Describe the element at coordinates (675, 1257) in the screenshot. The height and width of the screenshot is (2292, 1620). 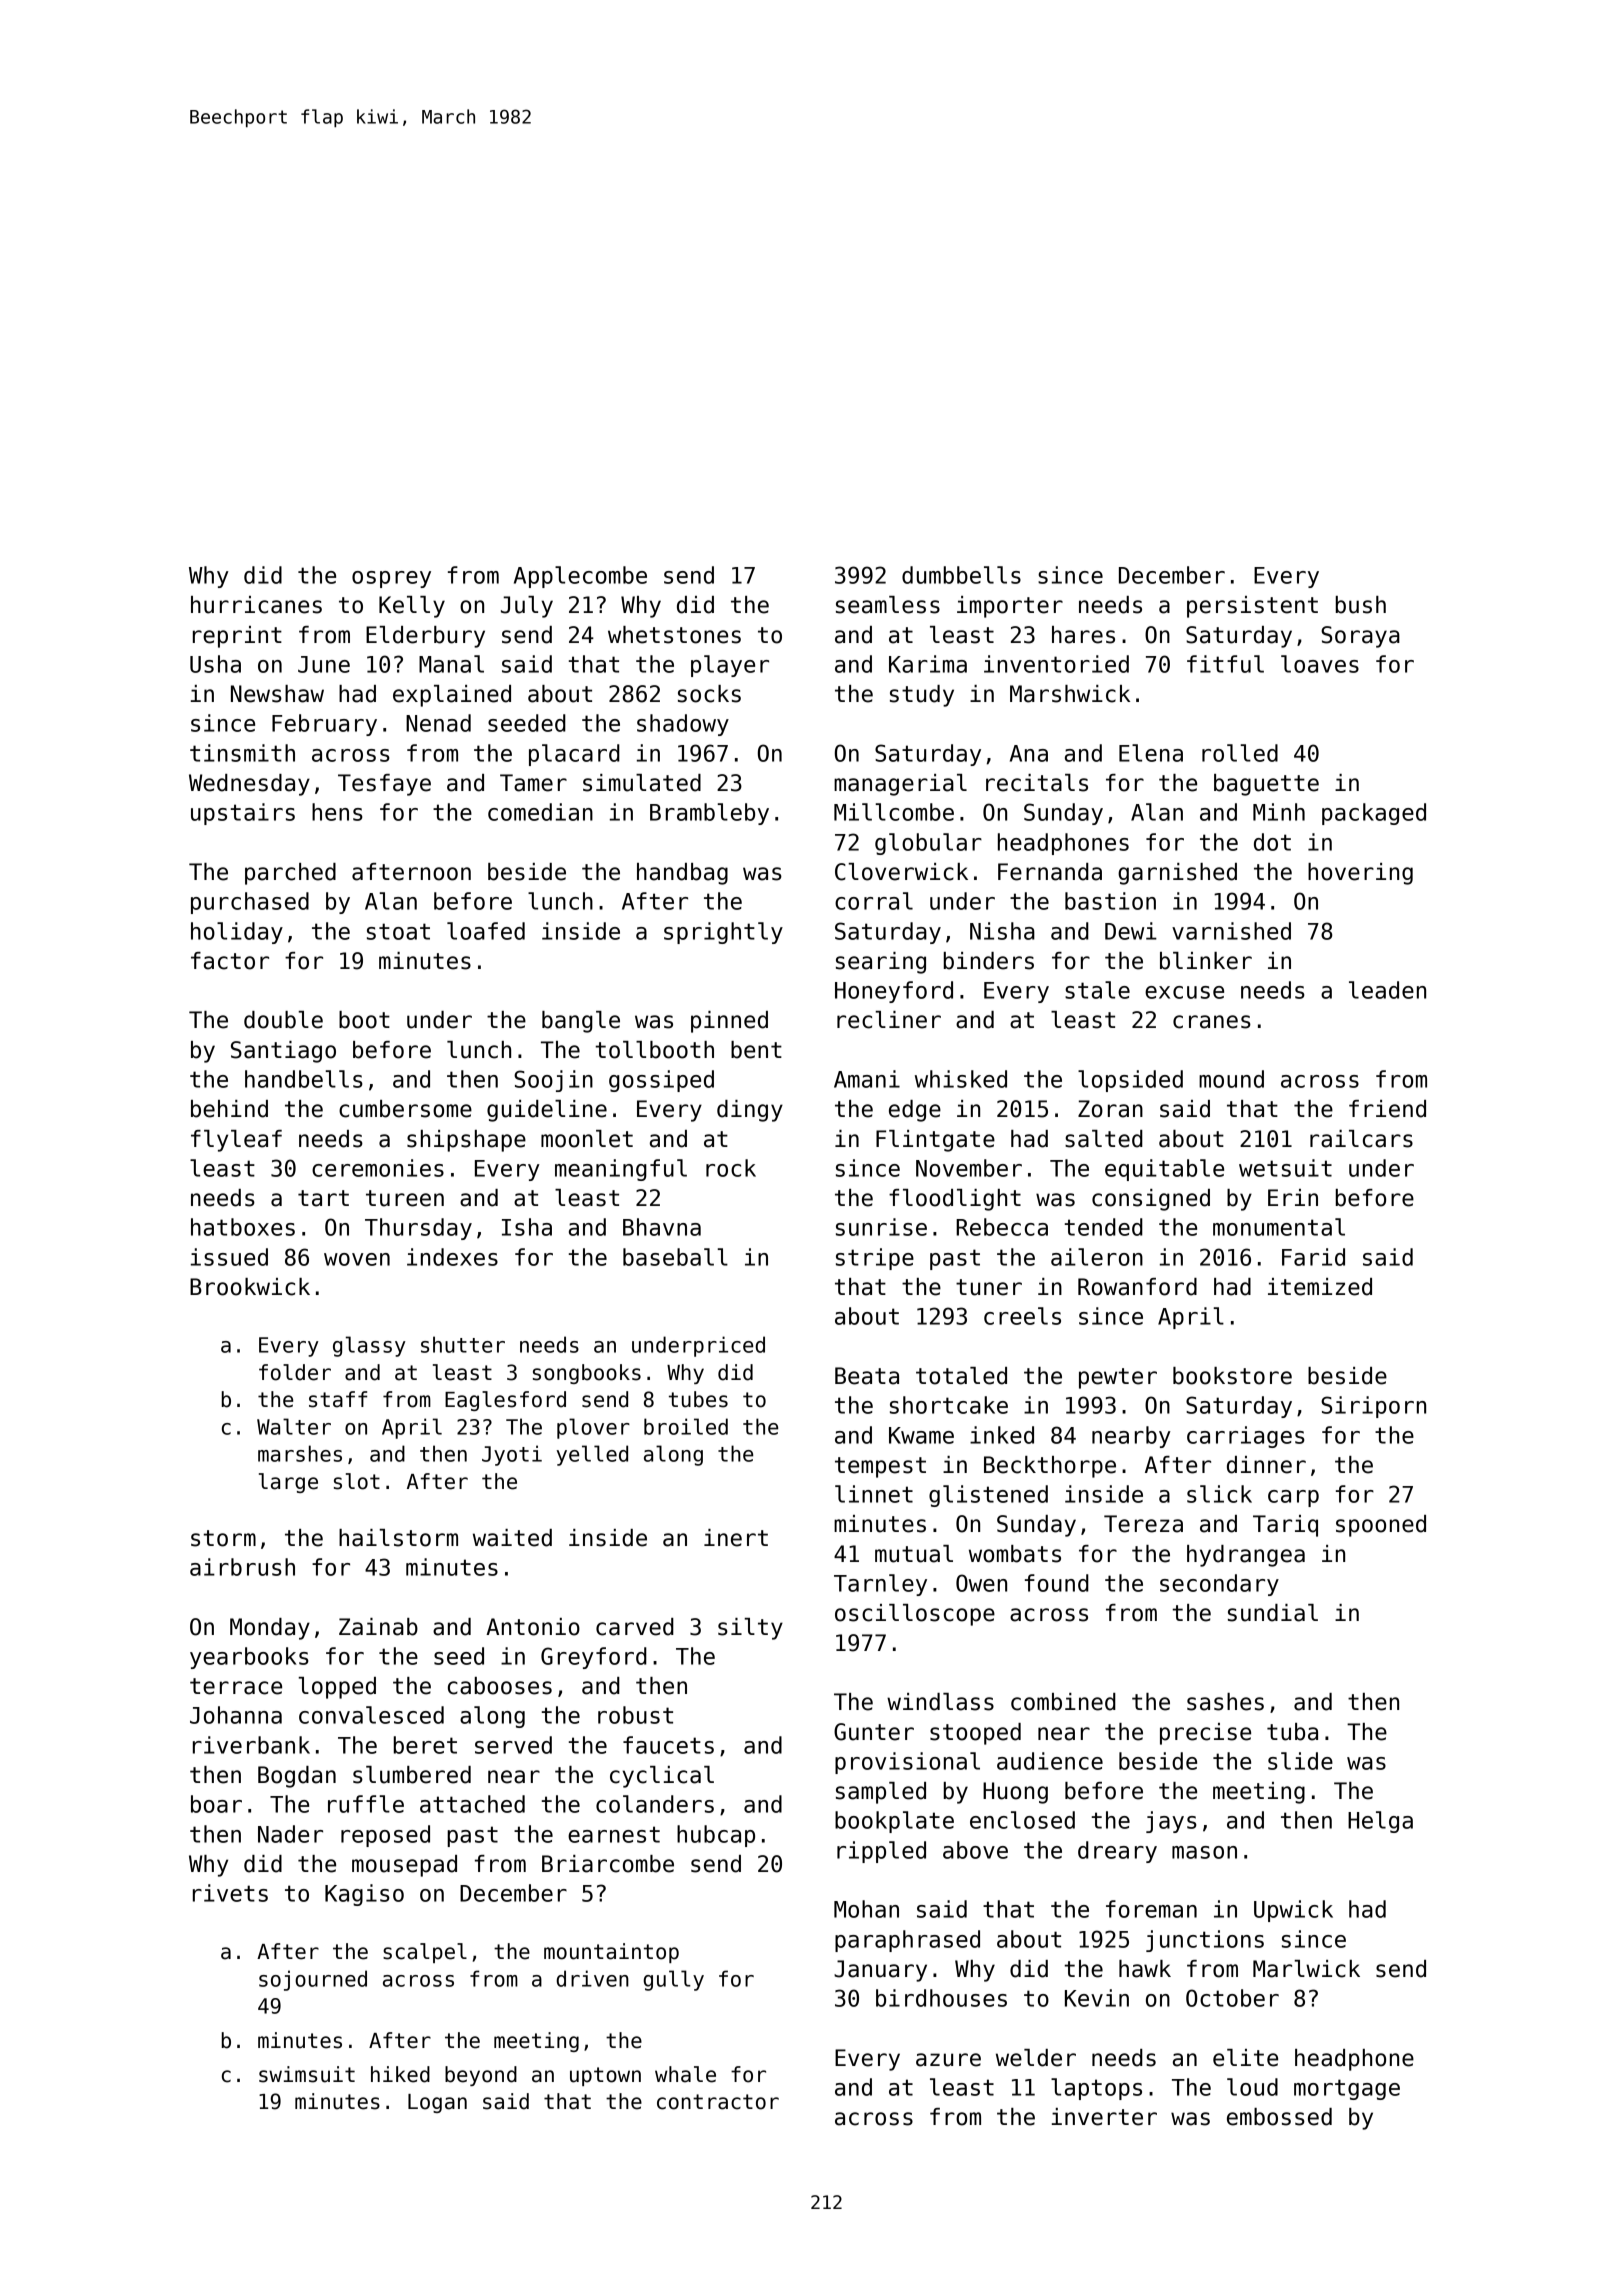
I see `baseball` at that location.
